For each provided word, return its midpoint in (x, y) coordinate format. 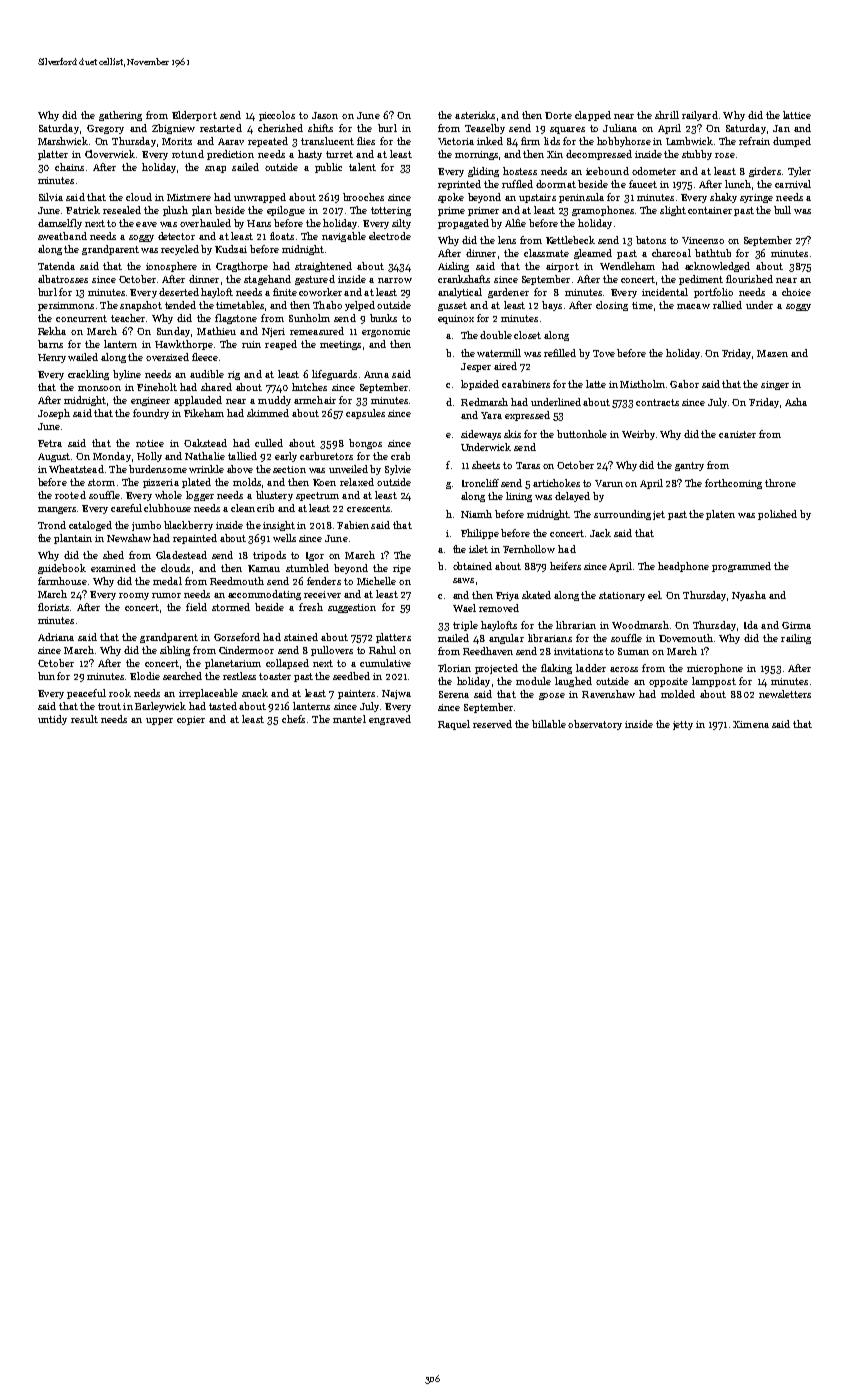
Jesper (476, 367)
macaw (693, 306)
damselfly (60, 224)
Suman (633, 651)
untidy (52, 720)
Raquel (454, 725)
